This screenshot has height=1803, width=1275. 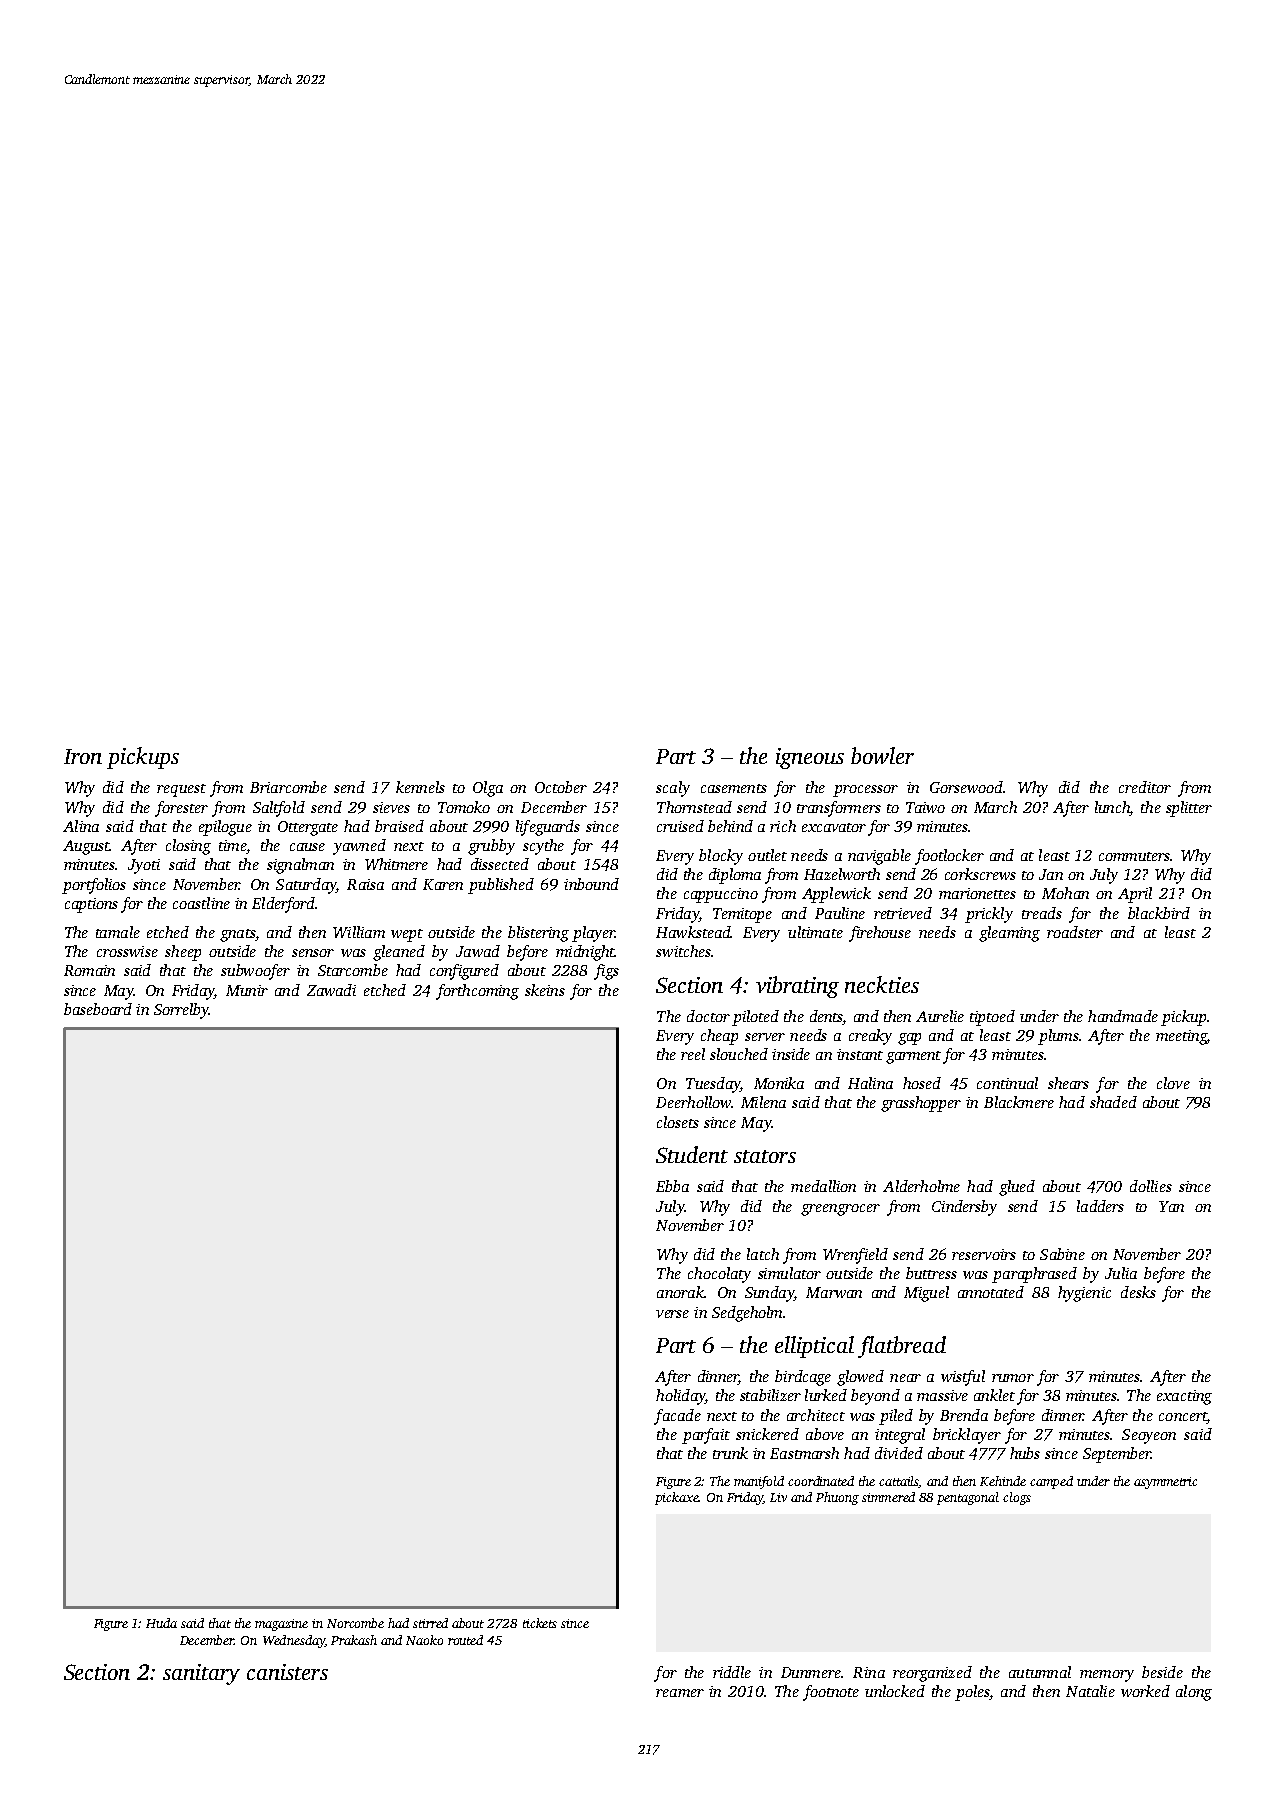 I want to click on Iron, so click(x=83, y=756).
